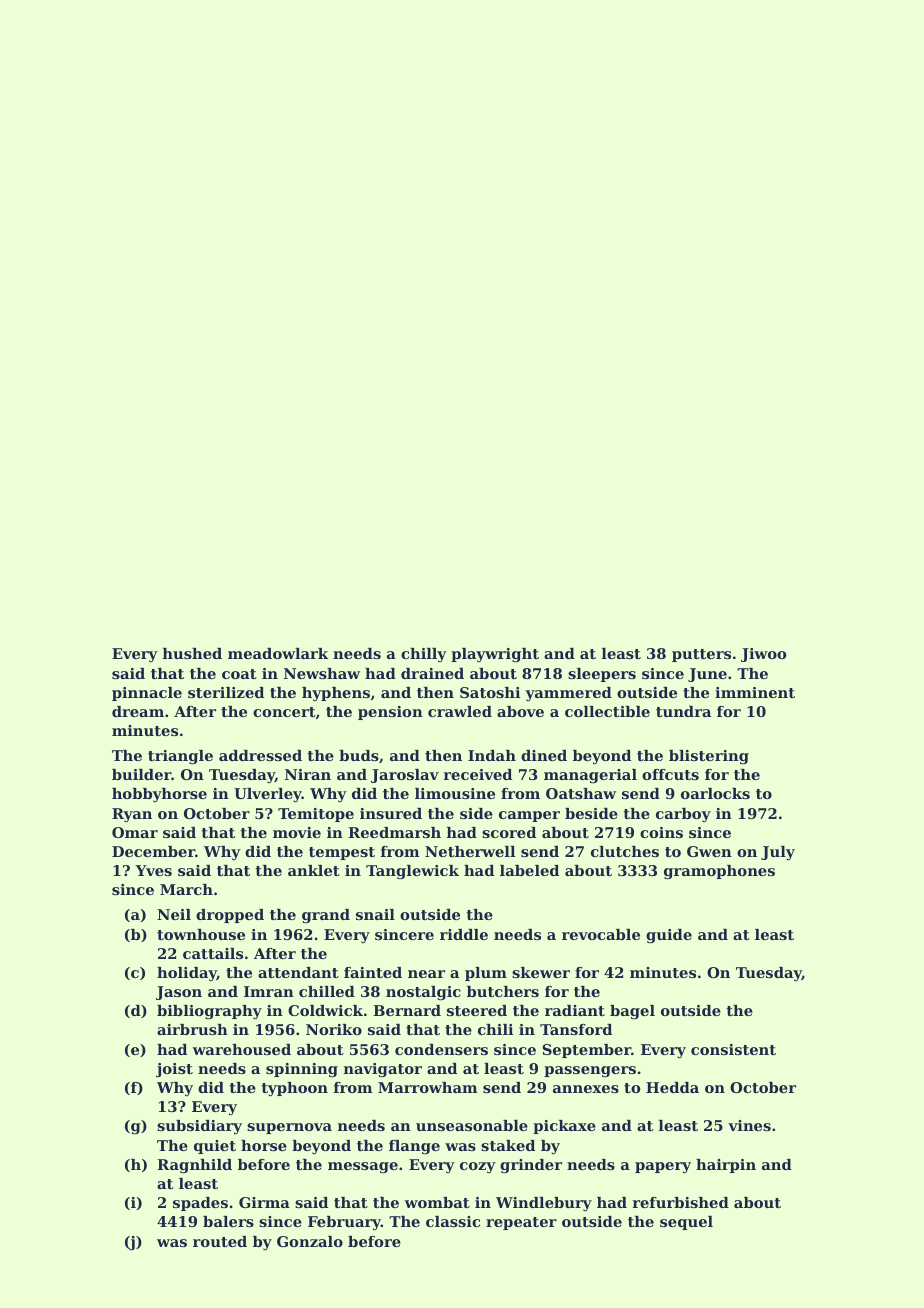 This page has height=1308, width=924. I want to click on Gonzalo, so click(310, 1241).
